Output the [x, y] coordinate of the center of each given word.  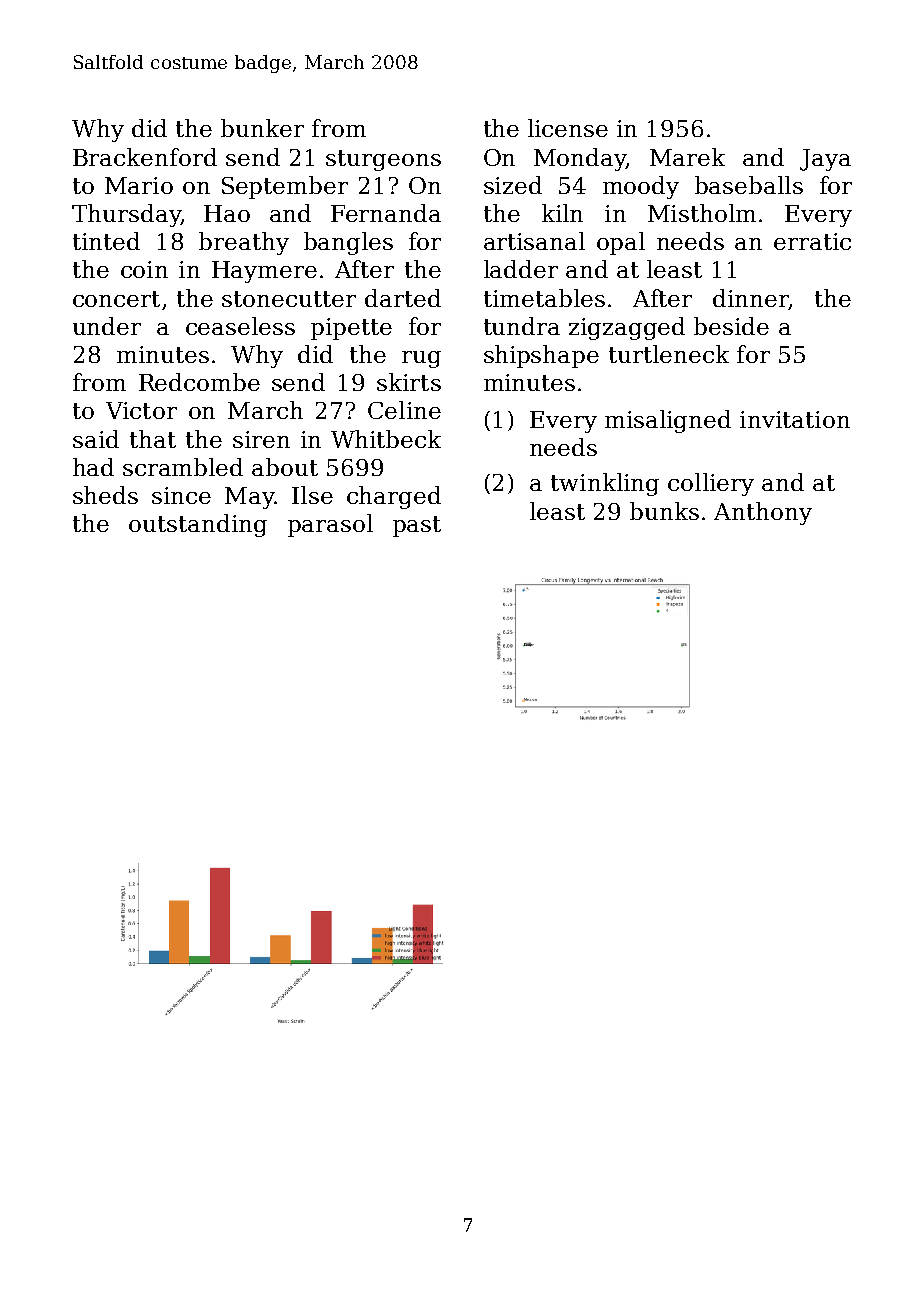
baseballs [749, 185]
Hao [227, 213]
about [285, 467]
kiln [562, 213]
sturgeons [383, 160]
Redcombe [199, 382]
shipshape [541, 356]
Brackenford [145, 157]
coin [144, 269]
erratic [812, 241]
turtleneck [669, 354]
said [96, 439]
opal [621, 243]
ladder [521, 269]
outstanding [198, 525]
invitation [795, 419]
